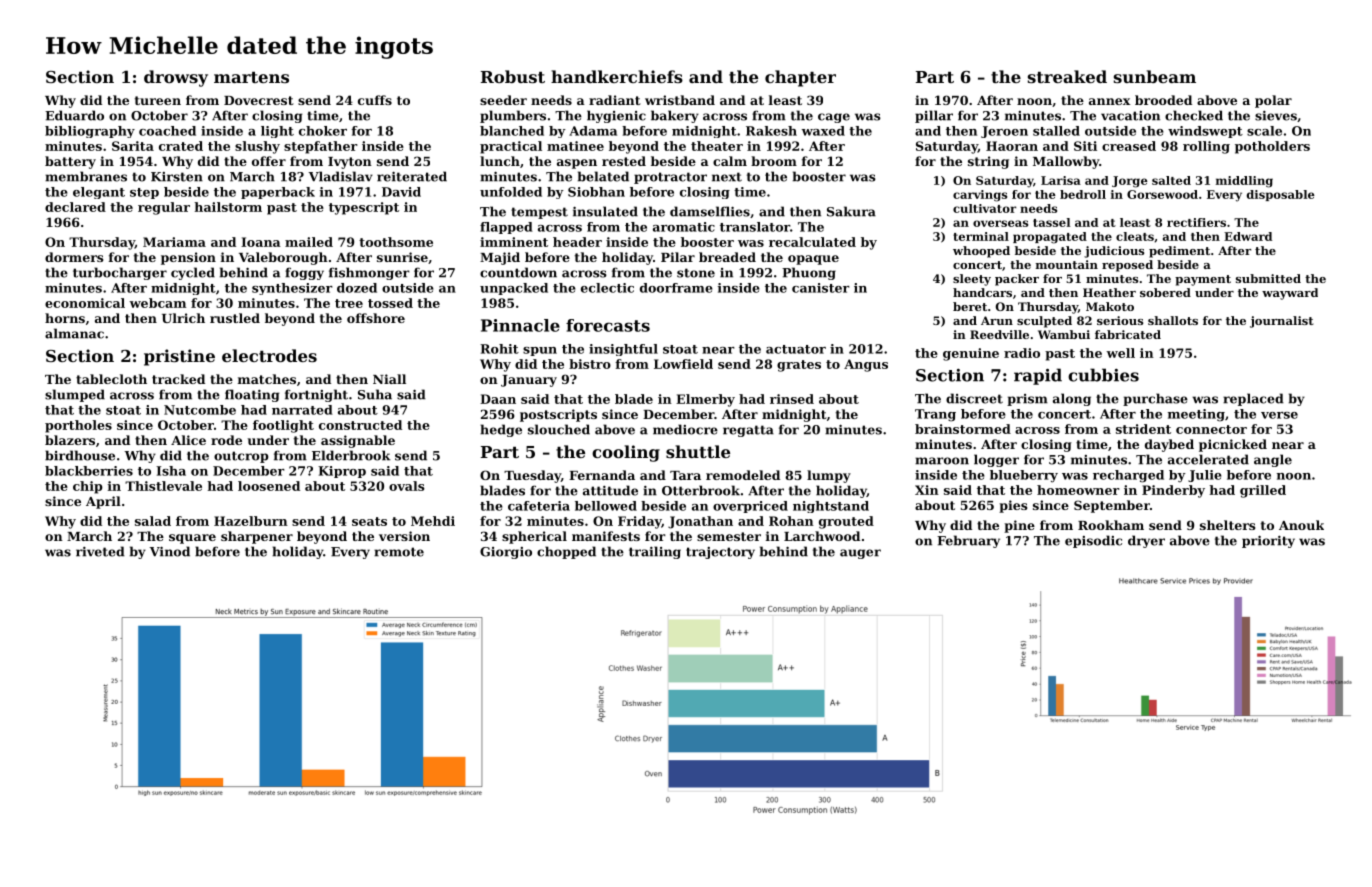 This document has width=1372, height=887. What do you see at coordinates (75, 207) in the document?
I see `declared` at bounding box center [75, 207].
